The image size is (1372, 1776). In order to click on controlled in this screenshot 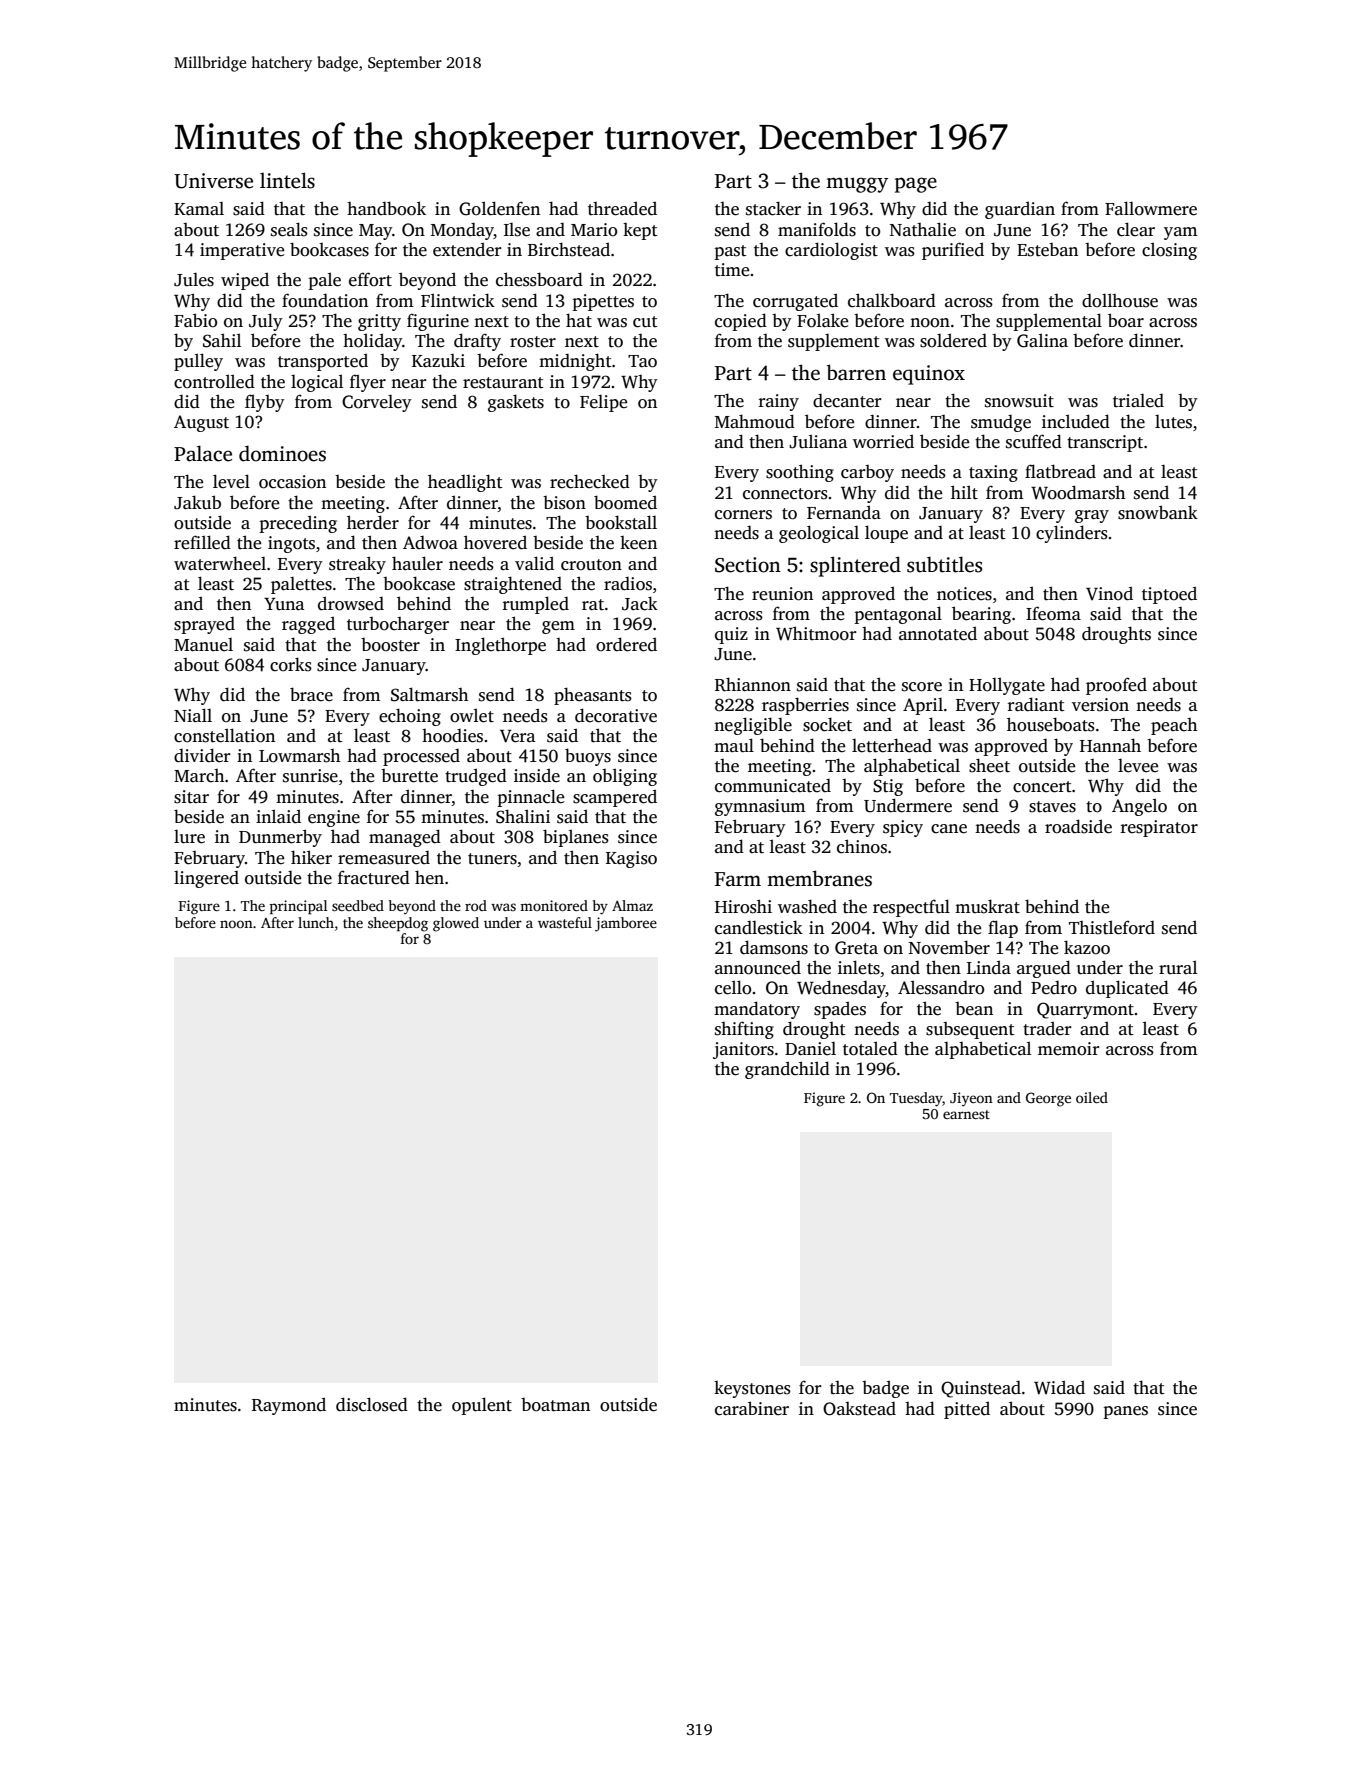, I will do `click(214, 381)`.
